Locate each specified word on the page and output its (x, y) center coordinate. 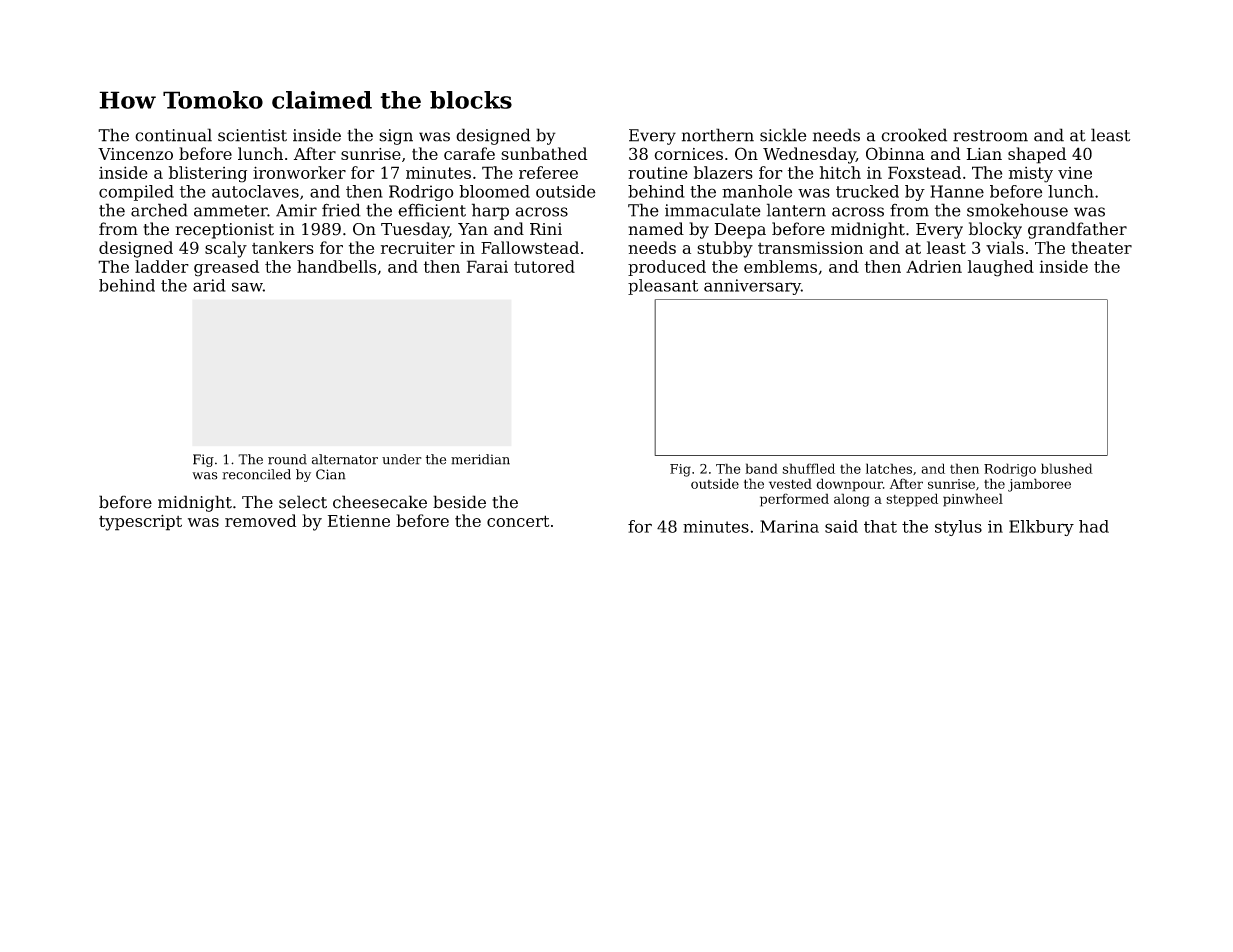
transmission (810, 248)
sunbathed (544, 153)
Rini (546, 229)
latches (889, 468)
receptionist (224, 231)
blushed (1067, 468)
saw (247, 287)
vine (1075, 173)
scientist (252, 135)
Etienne (359, 521)
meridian (480, 459)
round (287, 459)
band (761, 468)
